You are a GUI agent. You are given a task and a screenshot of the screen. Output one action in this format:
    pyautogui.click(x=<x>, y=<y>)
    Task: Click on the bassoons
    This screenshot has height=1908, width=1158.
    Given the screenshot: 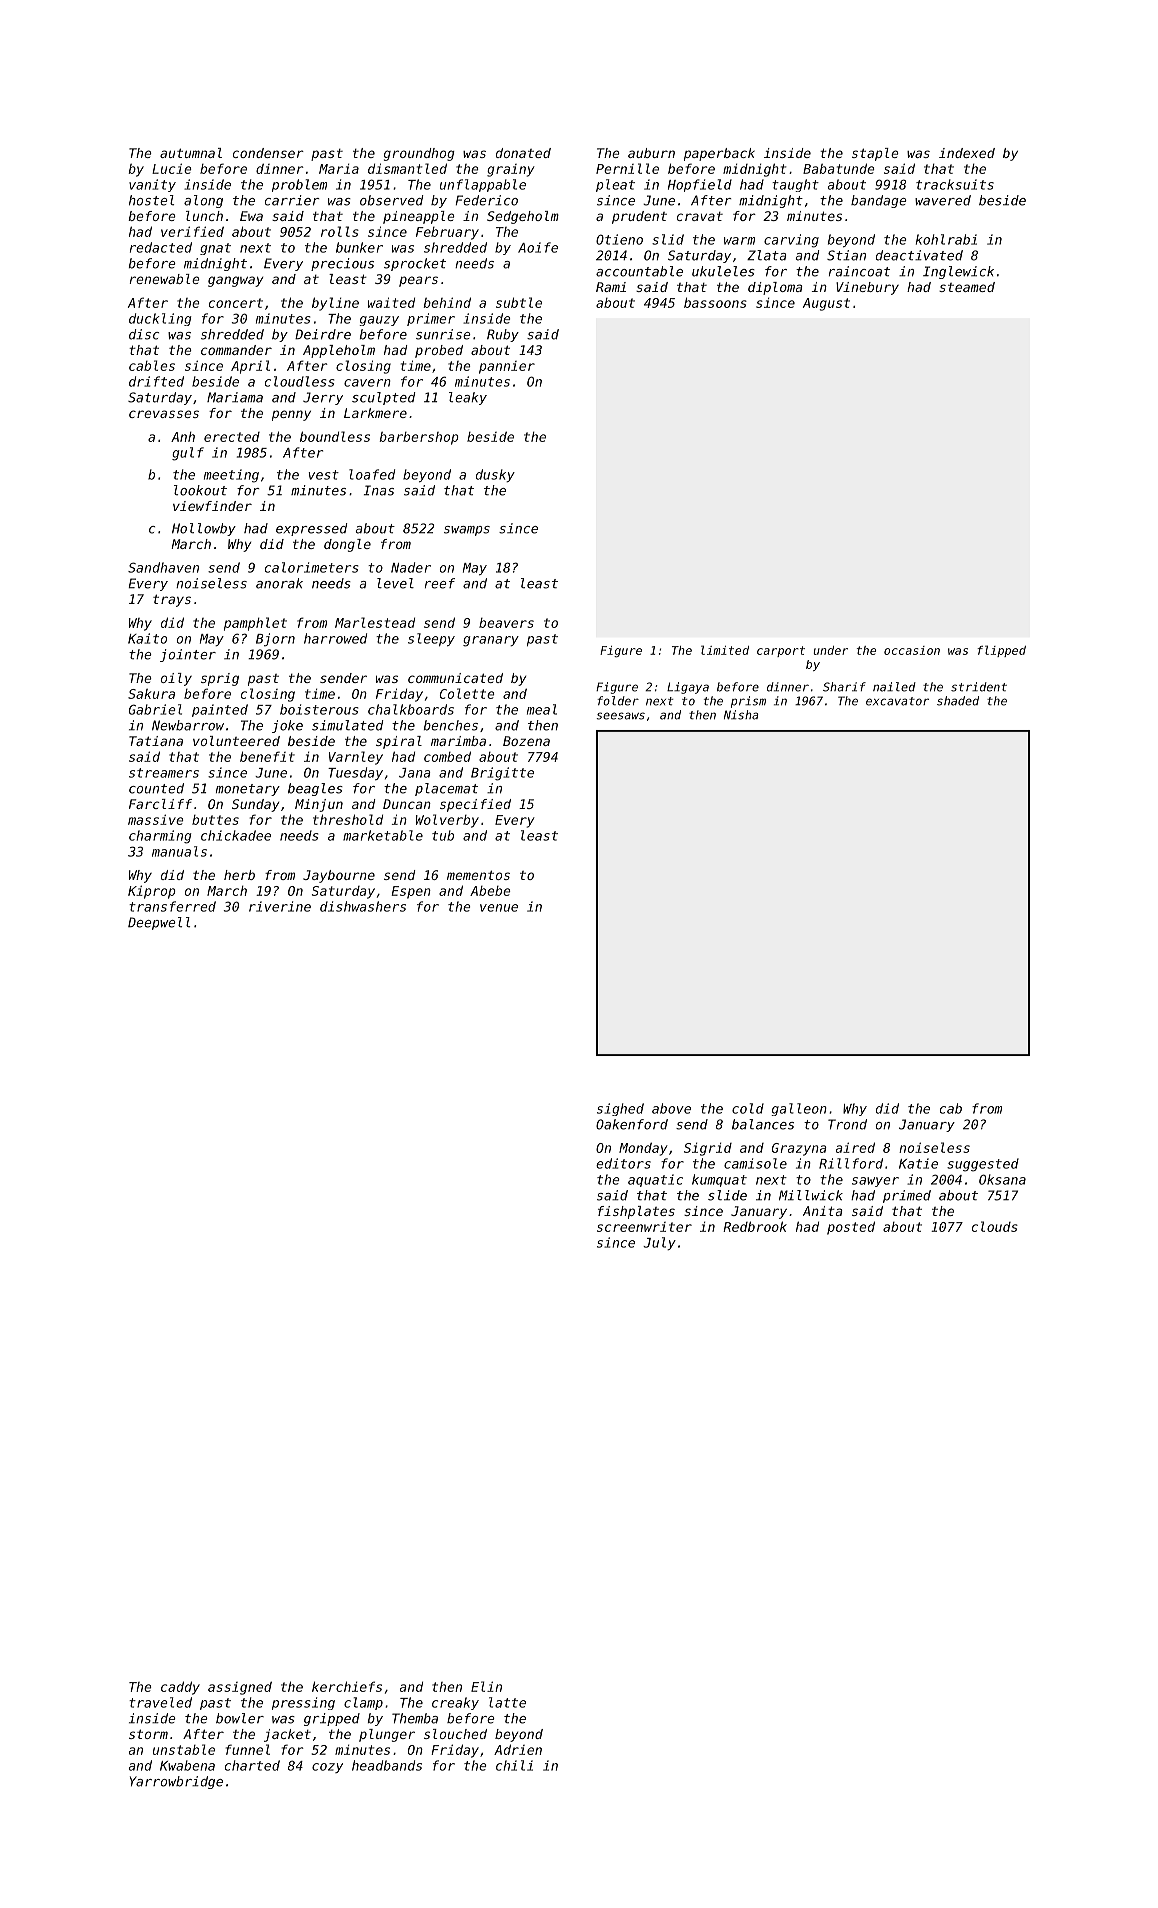 What is the action you would take?
    pyautogui.click(x=715, y=302)
